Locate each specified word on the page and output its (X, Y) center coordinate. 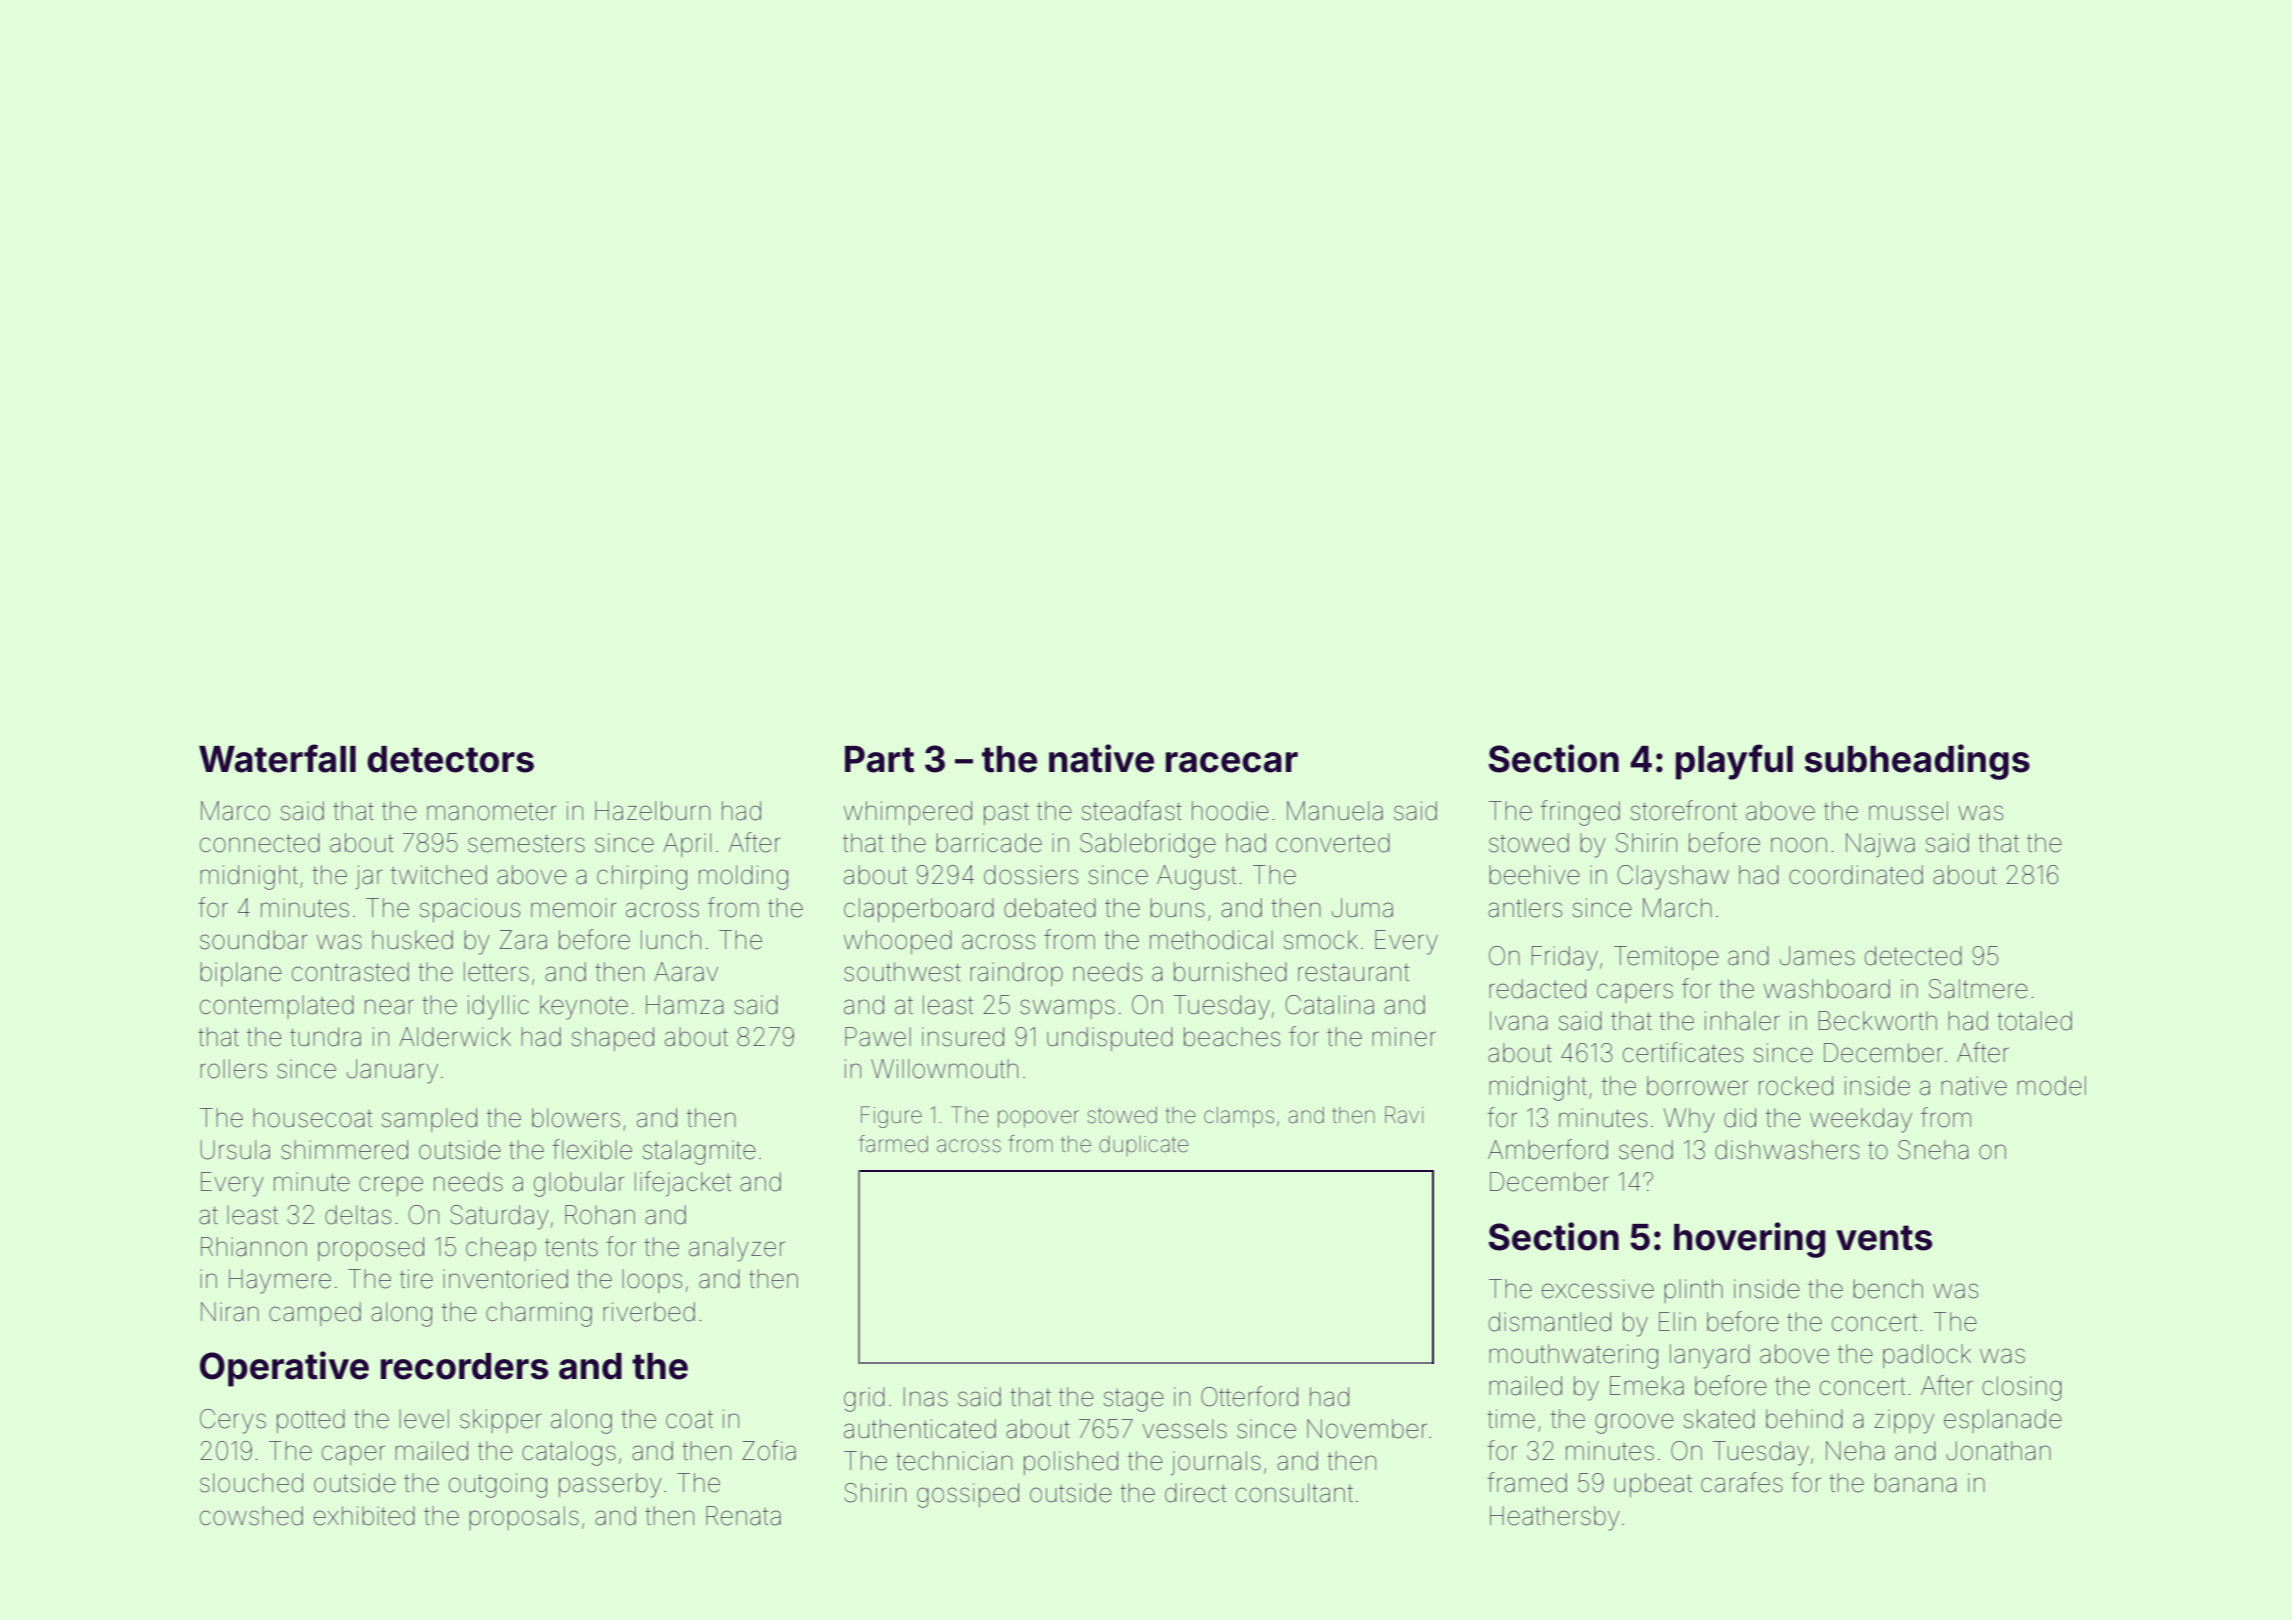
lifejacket (683, 1183)
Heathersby (1555, 1518)
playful (1734, 762)
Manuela (1335, 811)
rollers (233, 1069)
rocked (1796, 1086)
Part (879, 759)
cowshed (251, 1516)
